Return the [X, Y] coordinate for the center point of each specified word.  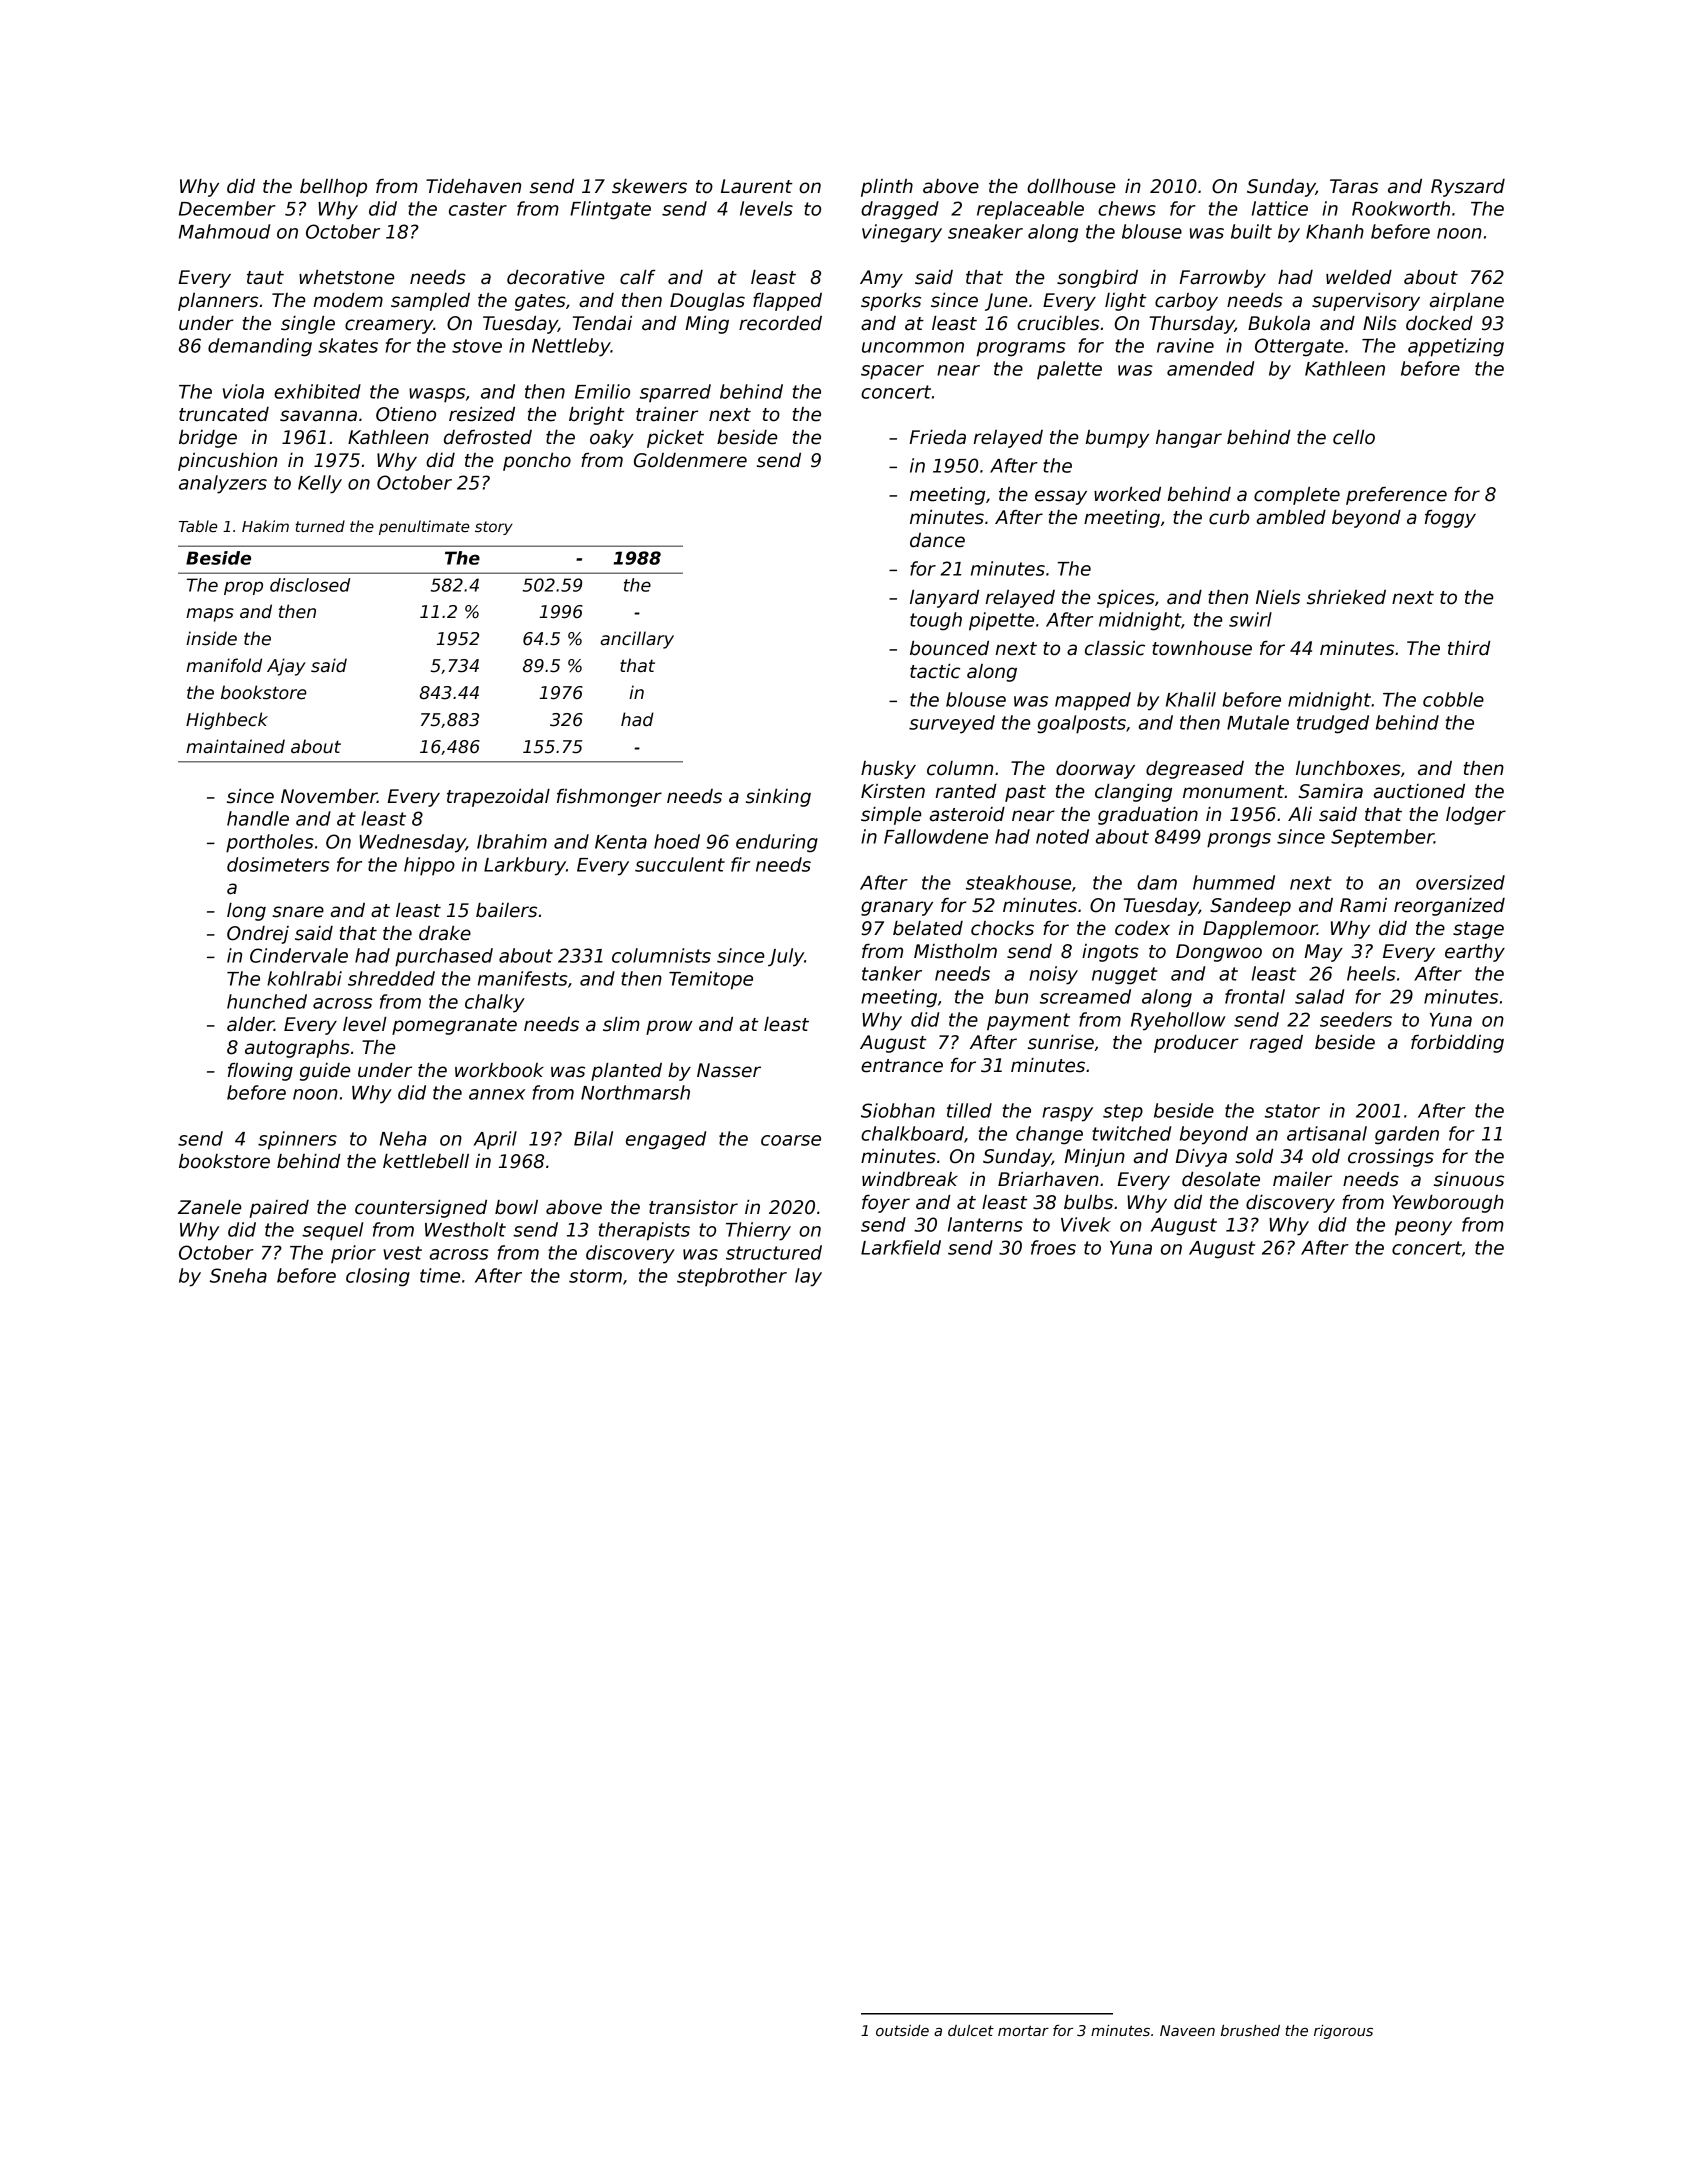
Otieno [406, 414]
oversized [1460, 882]
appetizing [1456, 347]
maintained [235, 746]
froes [1053, 1247]
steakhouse [1018, 882]
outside [902, 2030]
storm [595, 1276]
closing [378, 1277]
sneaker [985, 231]
